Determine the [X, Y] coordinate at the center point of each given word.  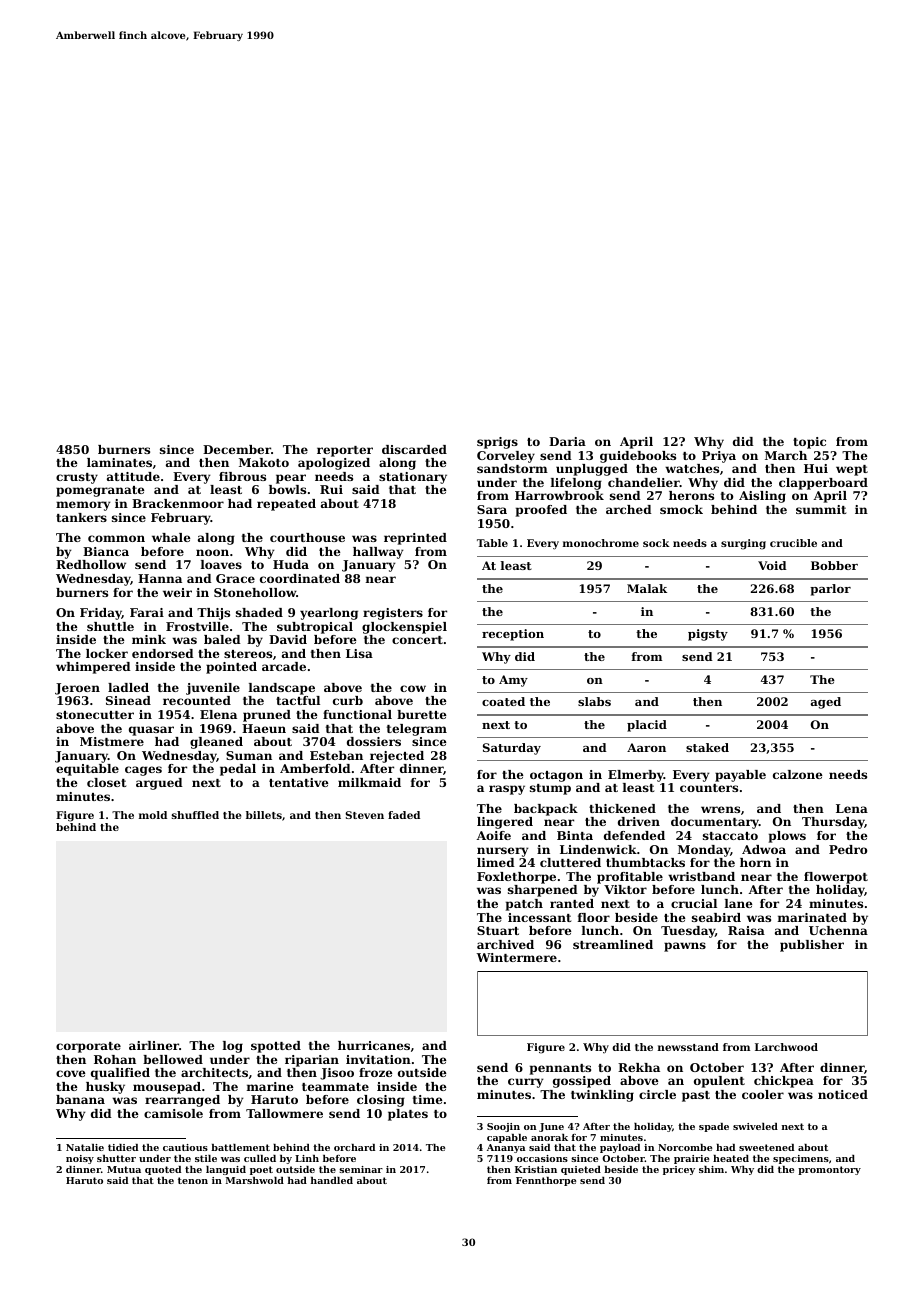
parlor [830, 590]
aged [826, 703]
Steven [364, 815]
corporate [88, 1047]
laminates [119, 462]
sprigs [497, 443]
